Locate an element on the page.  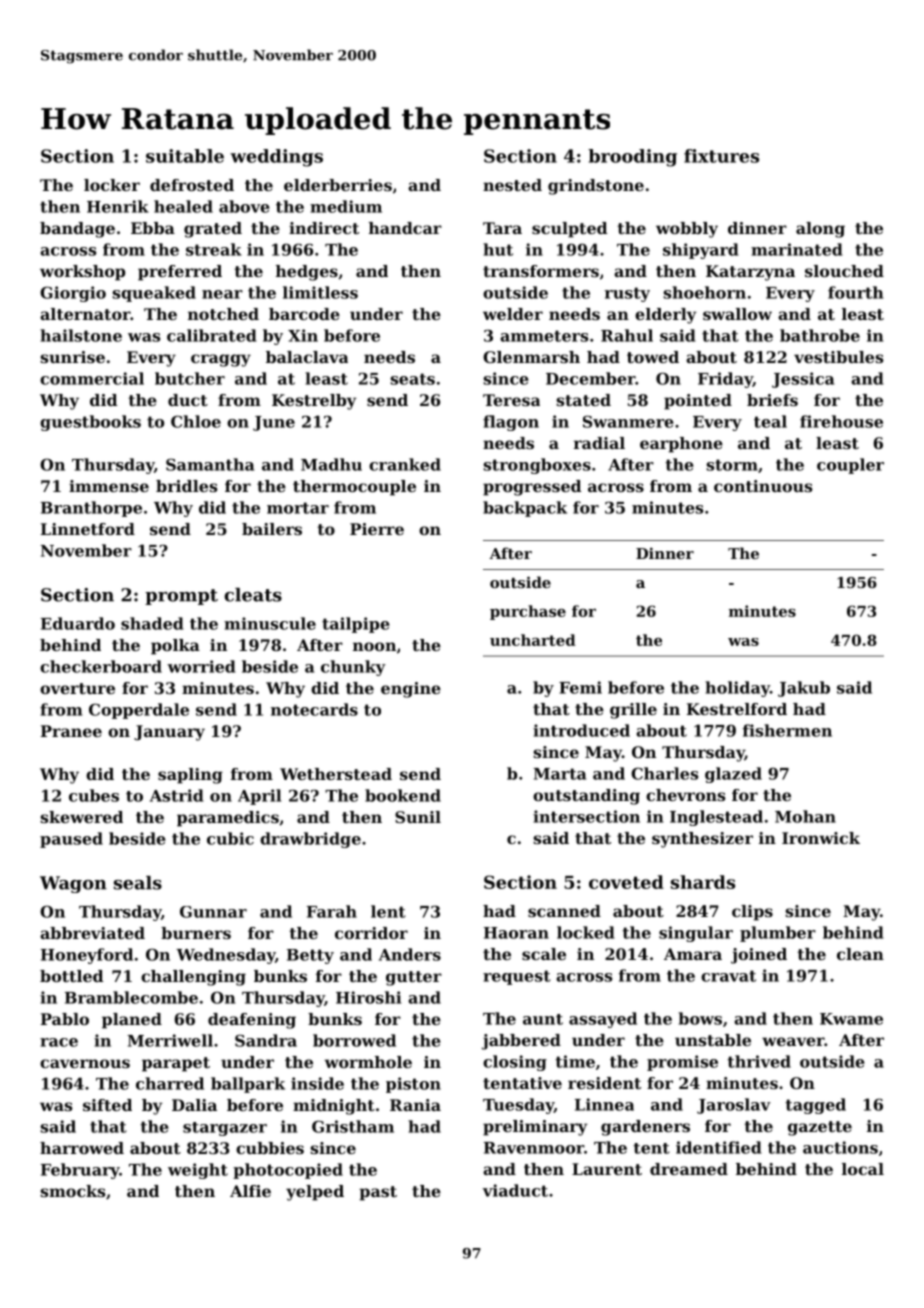
along is located at coordinates (820, 230).
